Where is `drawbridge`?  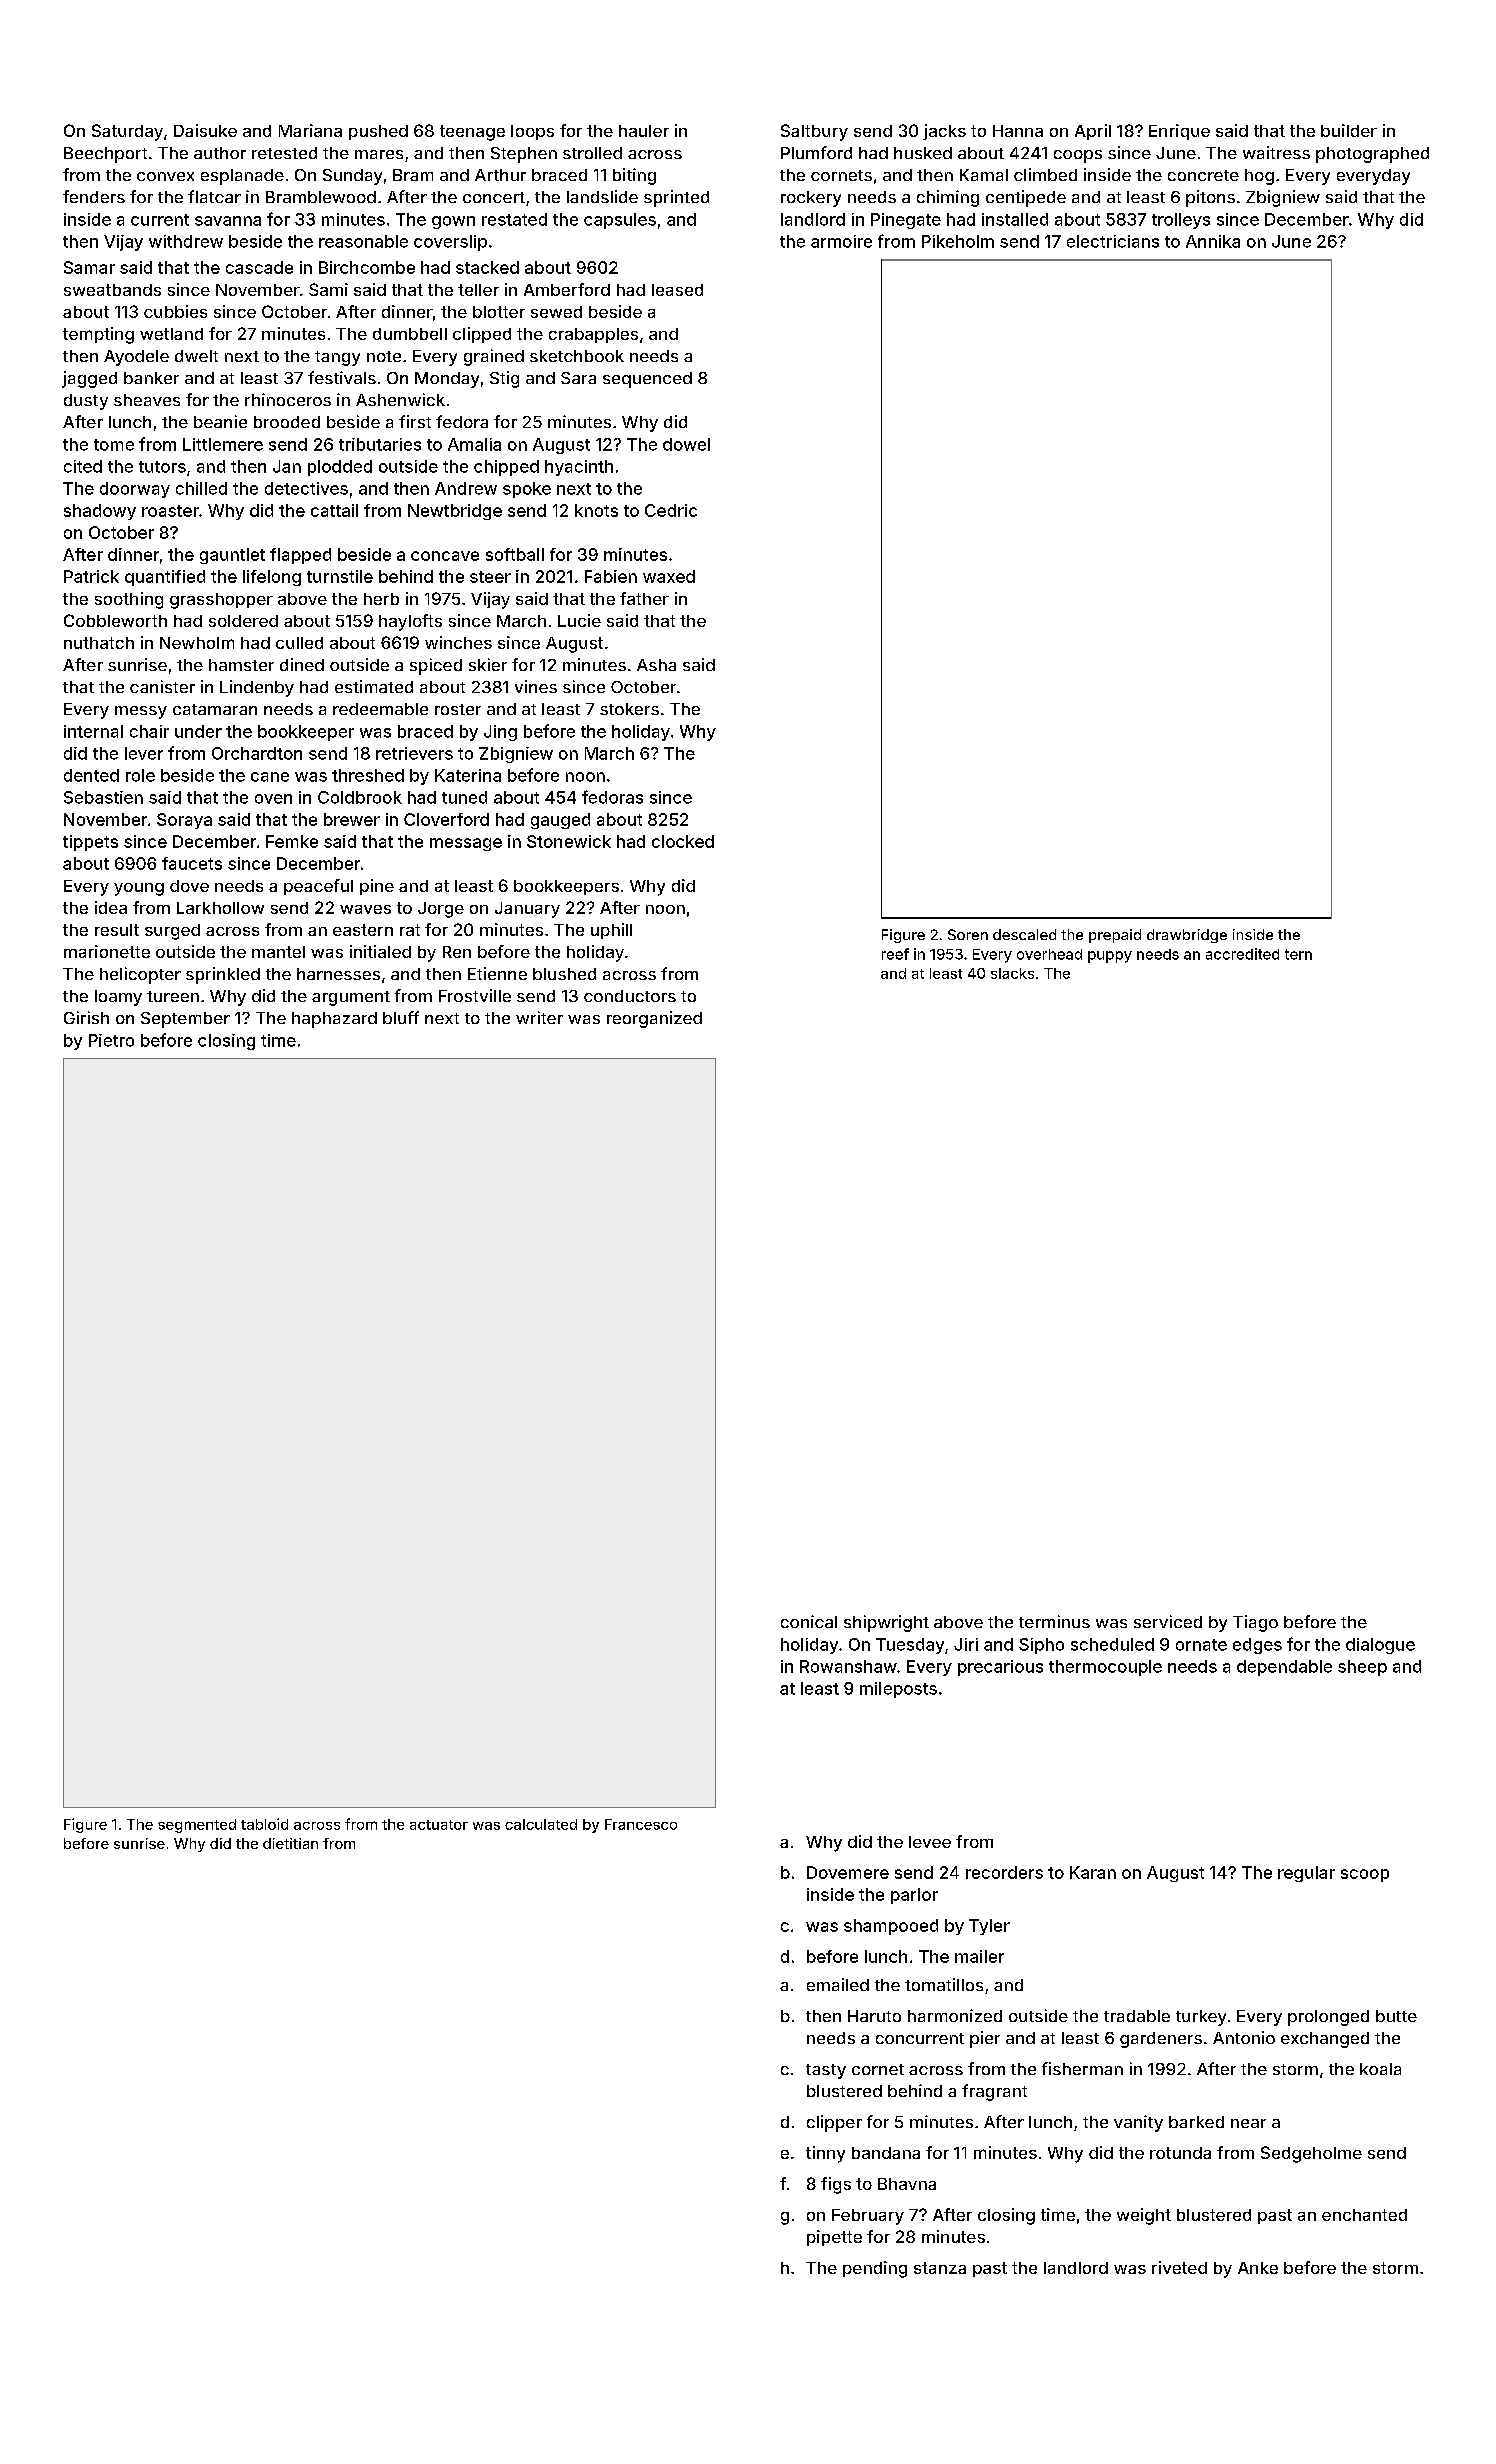
drawbridge is located at coordinates (1187, 936).
